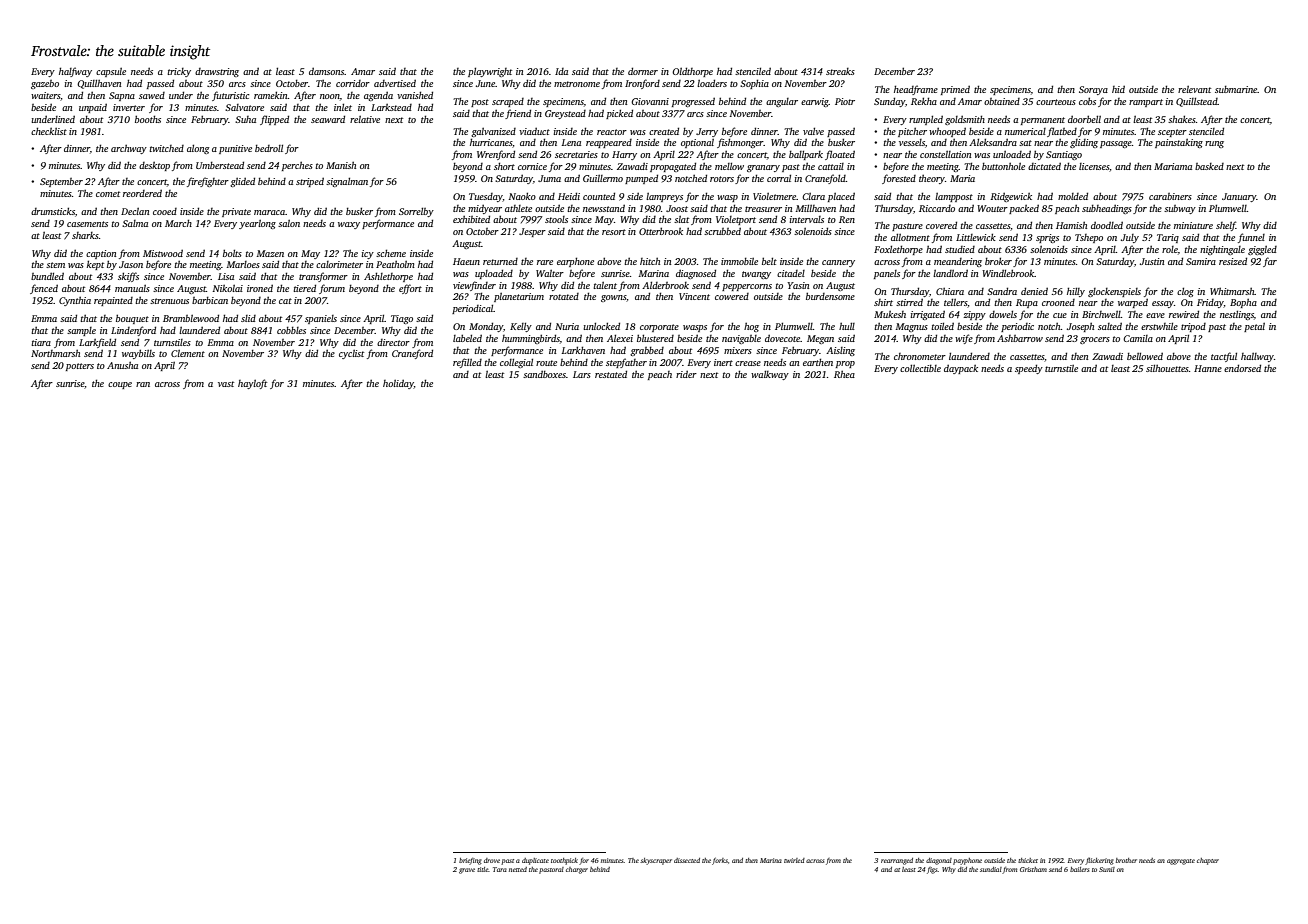 This image has height=924, width=1308. Describe the element at coordinates (252, 384) in the image. I see `hayloft` at that location.
